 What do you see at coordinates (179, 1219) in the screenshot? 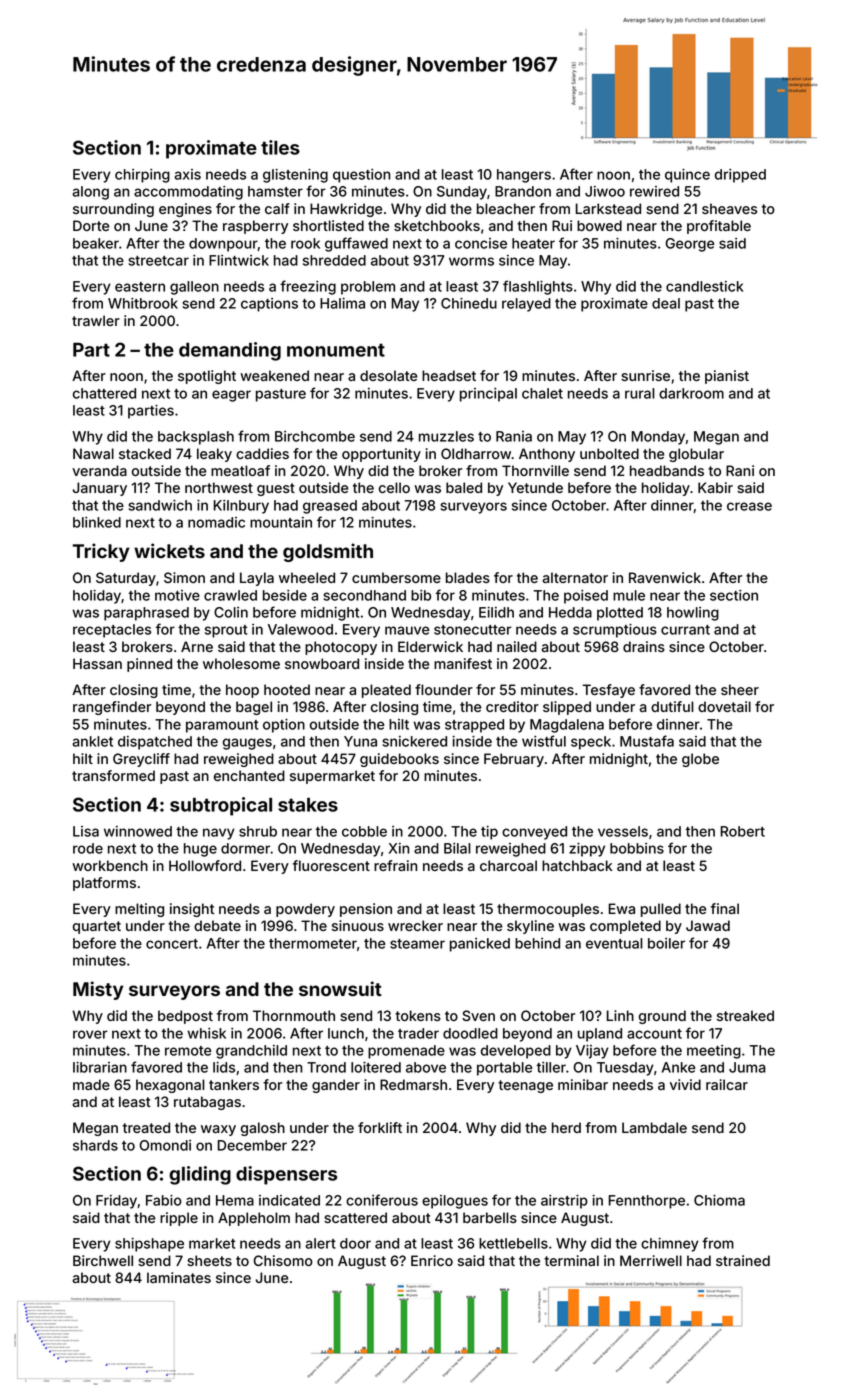
I see `ripple` at bounding box center [179, 1219].
